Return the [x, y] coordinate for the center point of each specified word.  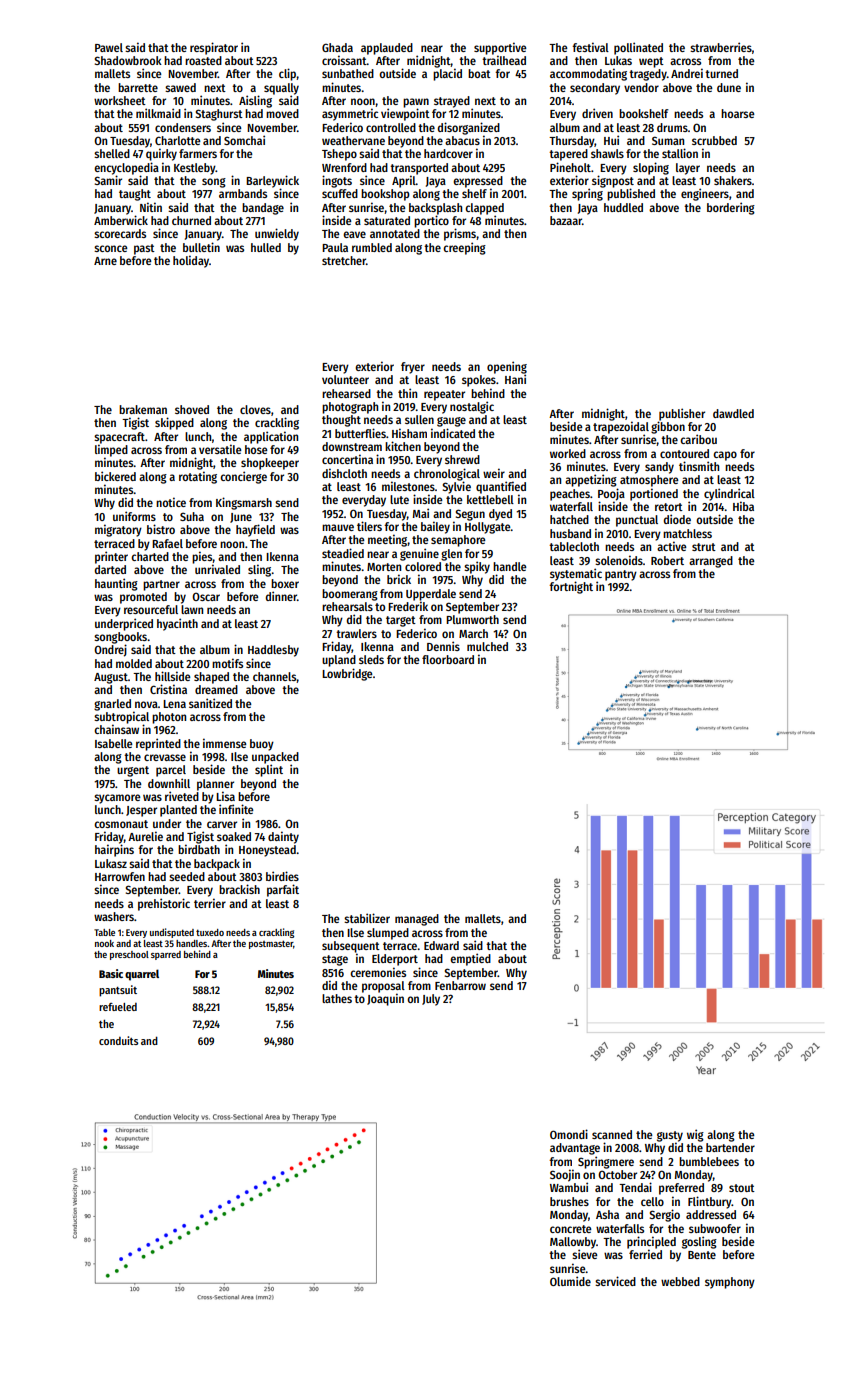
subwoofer [715, 1228]
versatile [220, 449]
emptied [470, 959]
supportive [500, 48]
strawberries [721, 47]
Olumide [570, 1281]
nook [104, 943]
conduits [118, 1040]
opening [507, 367]
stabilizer [367, 918]
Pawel [109, 47]
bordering [731, 208]
